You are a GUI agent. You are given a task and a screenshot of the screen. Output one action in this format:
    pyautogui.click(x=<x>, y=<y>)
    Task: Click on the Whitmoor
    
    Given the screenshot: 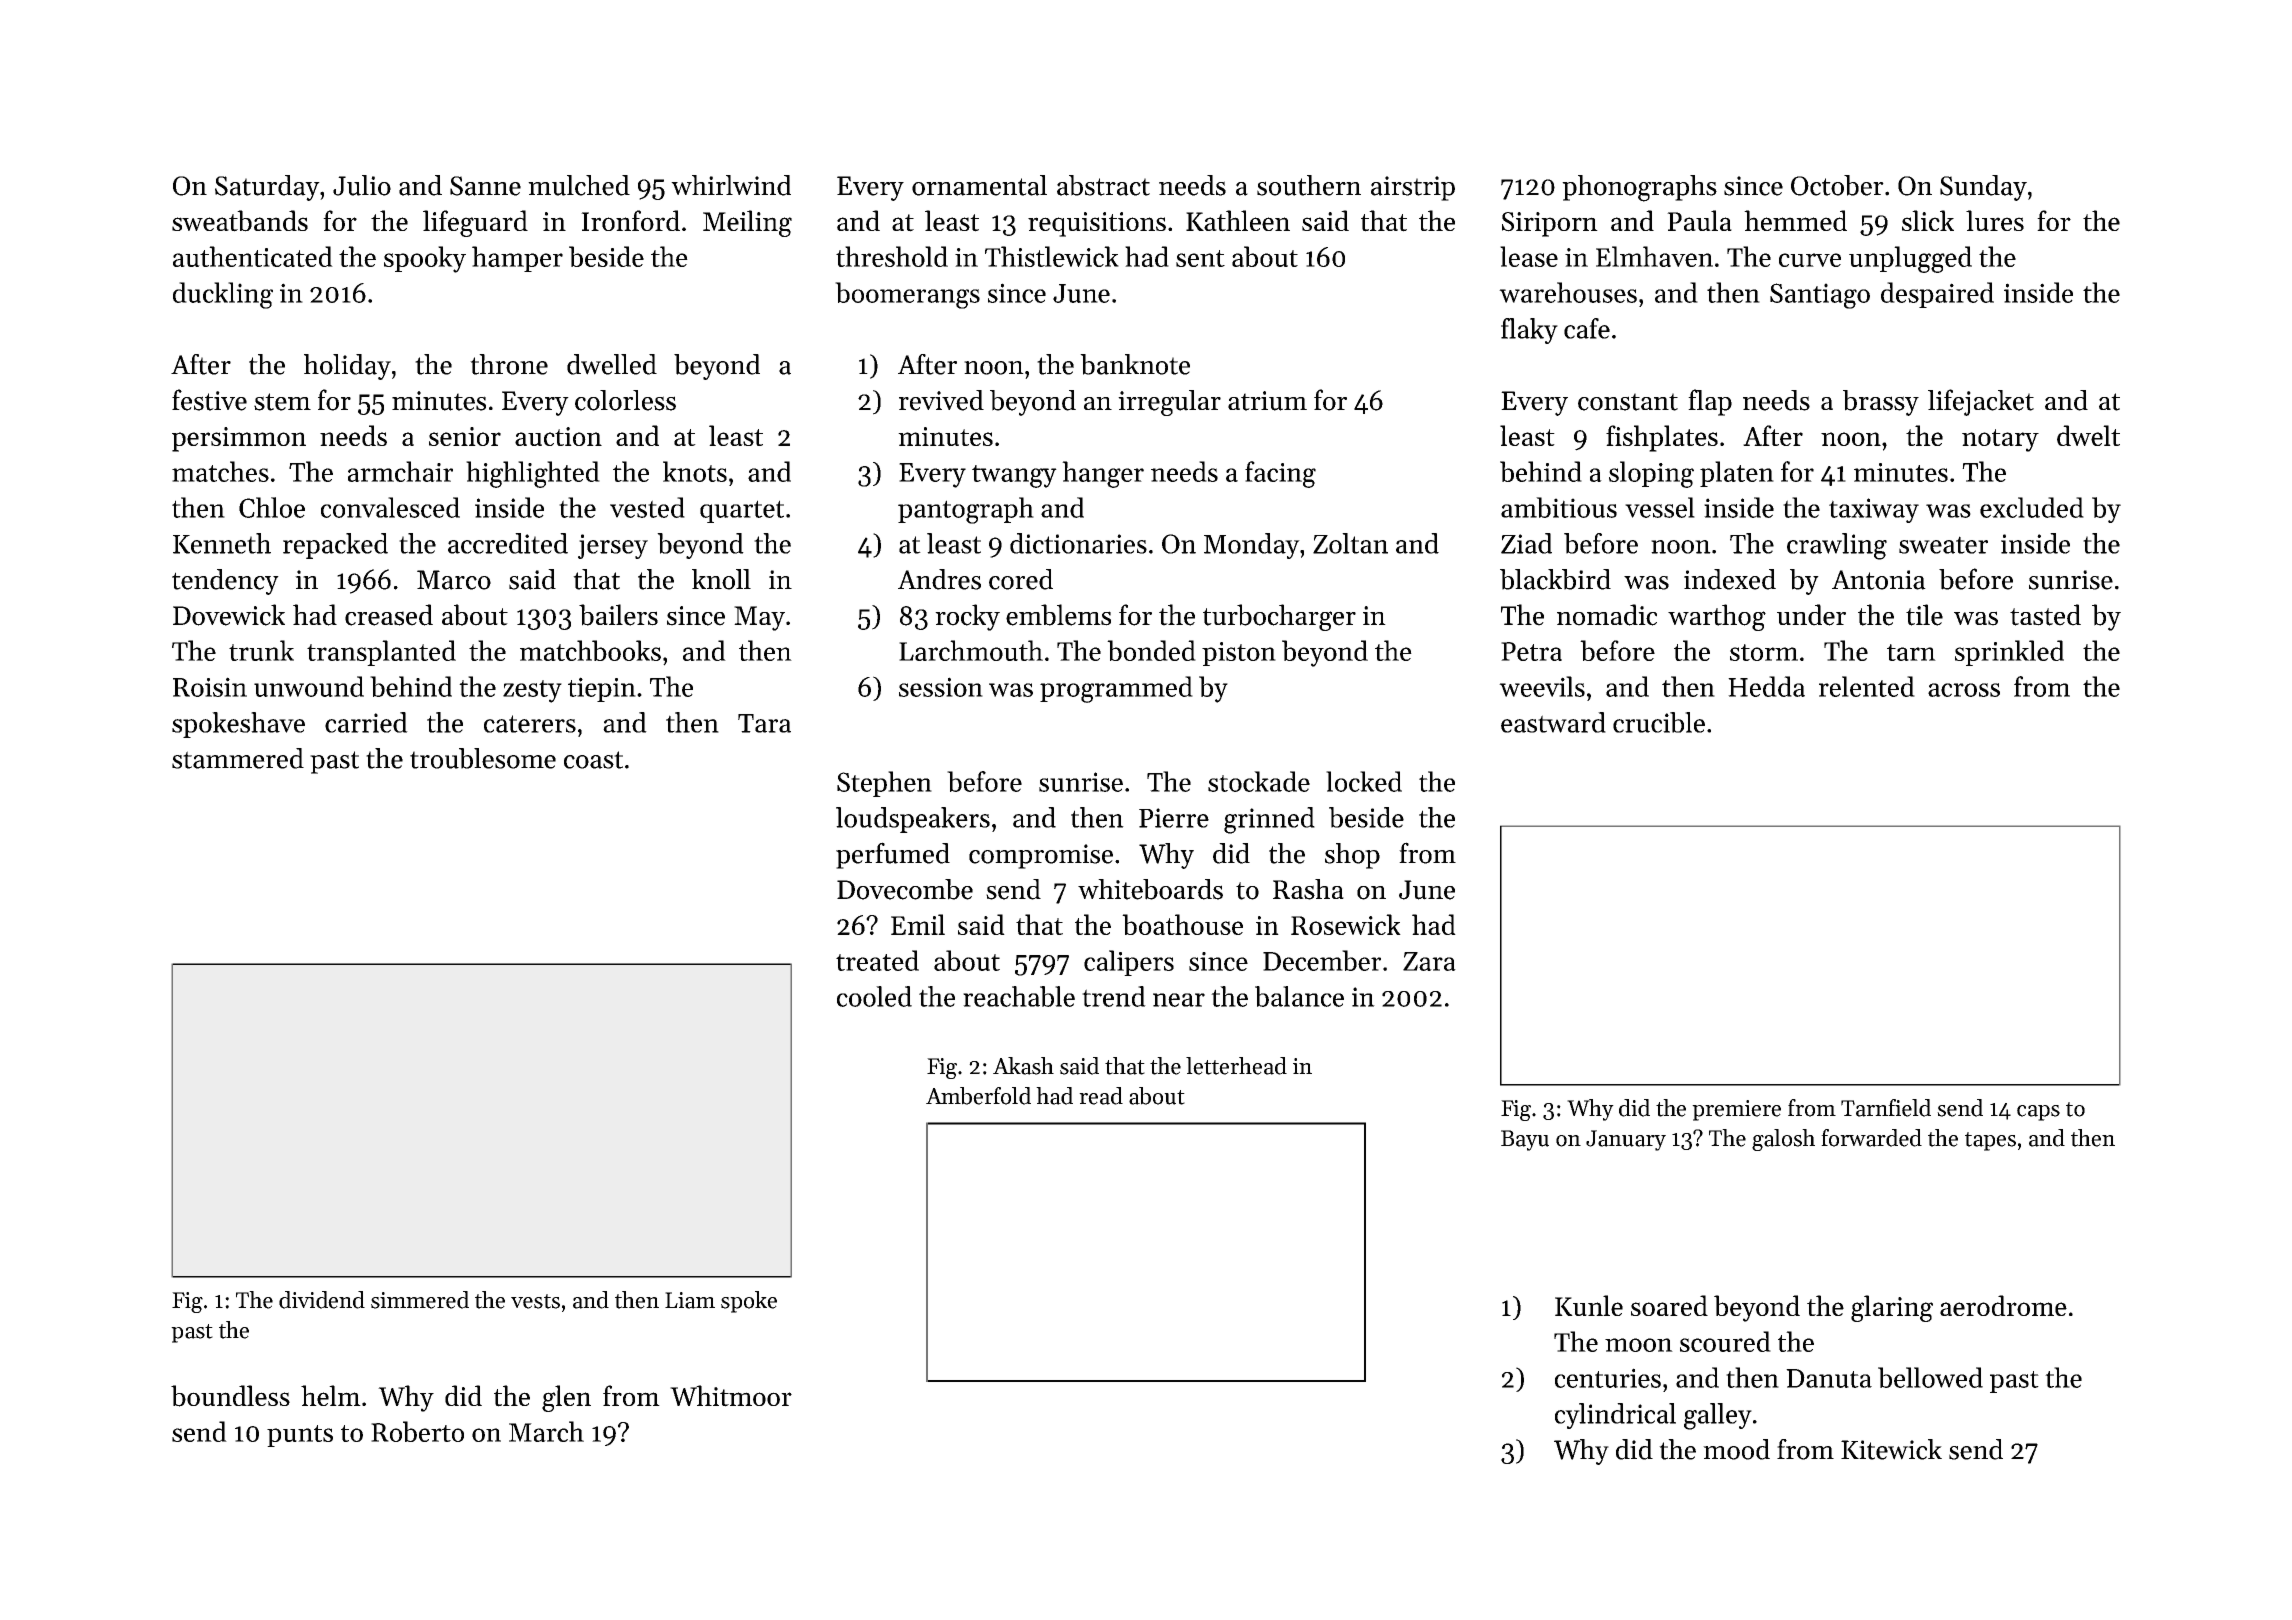 What is the action you would take?
    pyautogui.click(x=731, y=1396)
